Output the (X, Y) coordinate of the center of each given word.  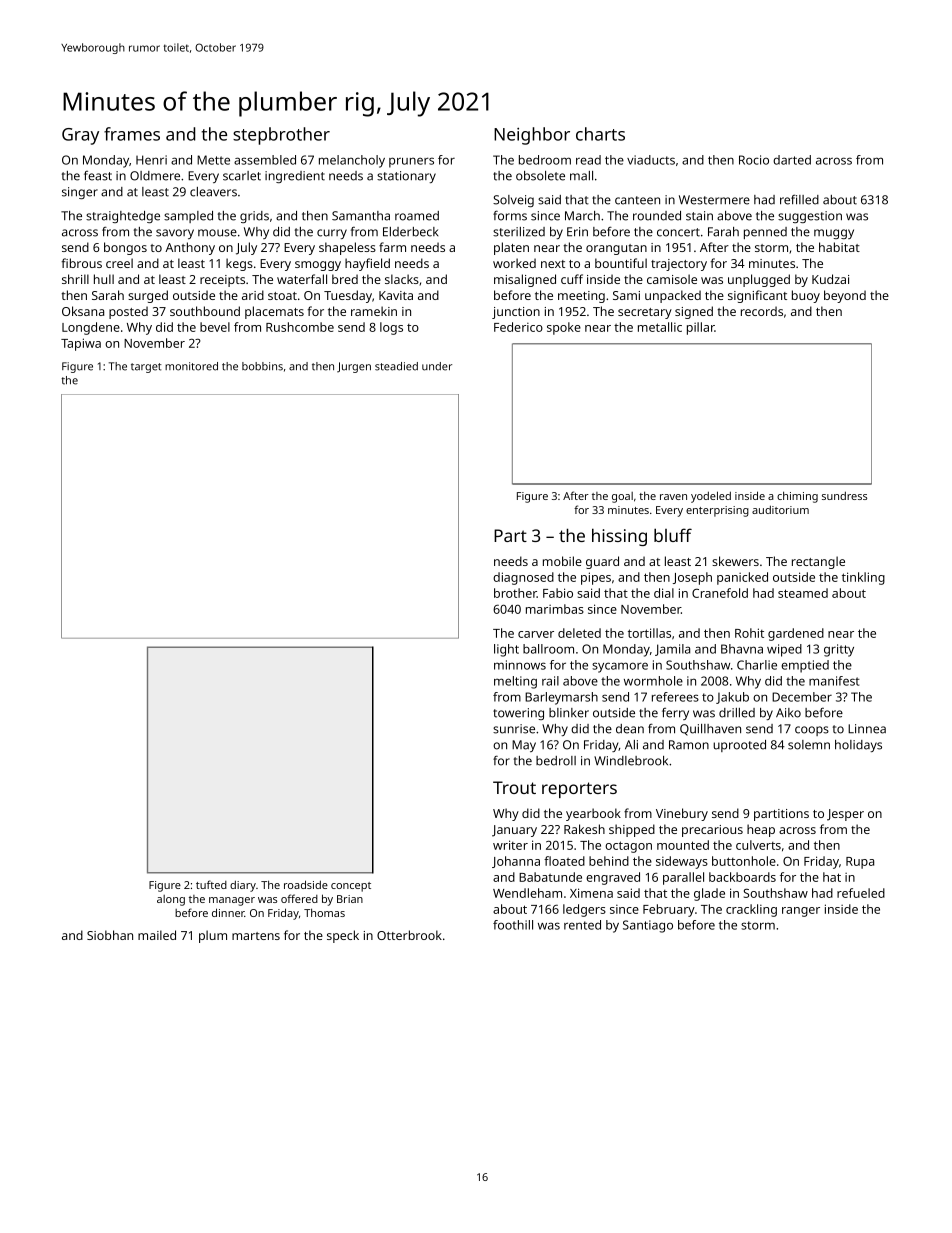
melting (515, 682)
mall (581, 176)
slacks (402, 279)
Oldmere (155, 176)
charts (600, 134)
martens (256, 936)
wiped (784, 650)
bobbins (262, 366)
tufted (211, 884)
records (762, 311)
